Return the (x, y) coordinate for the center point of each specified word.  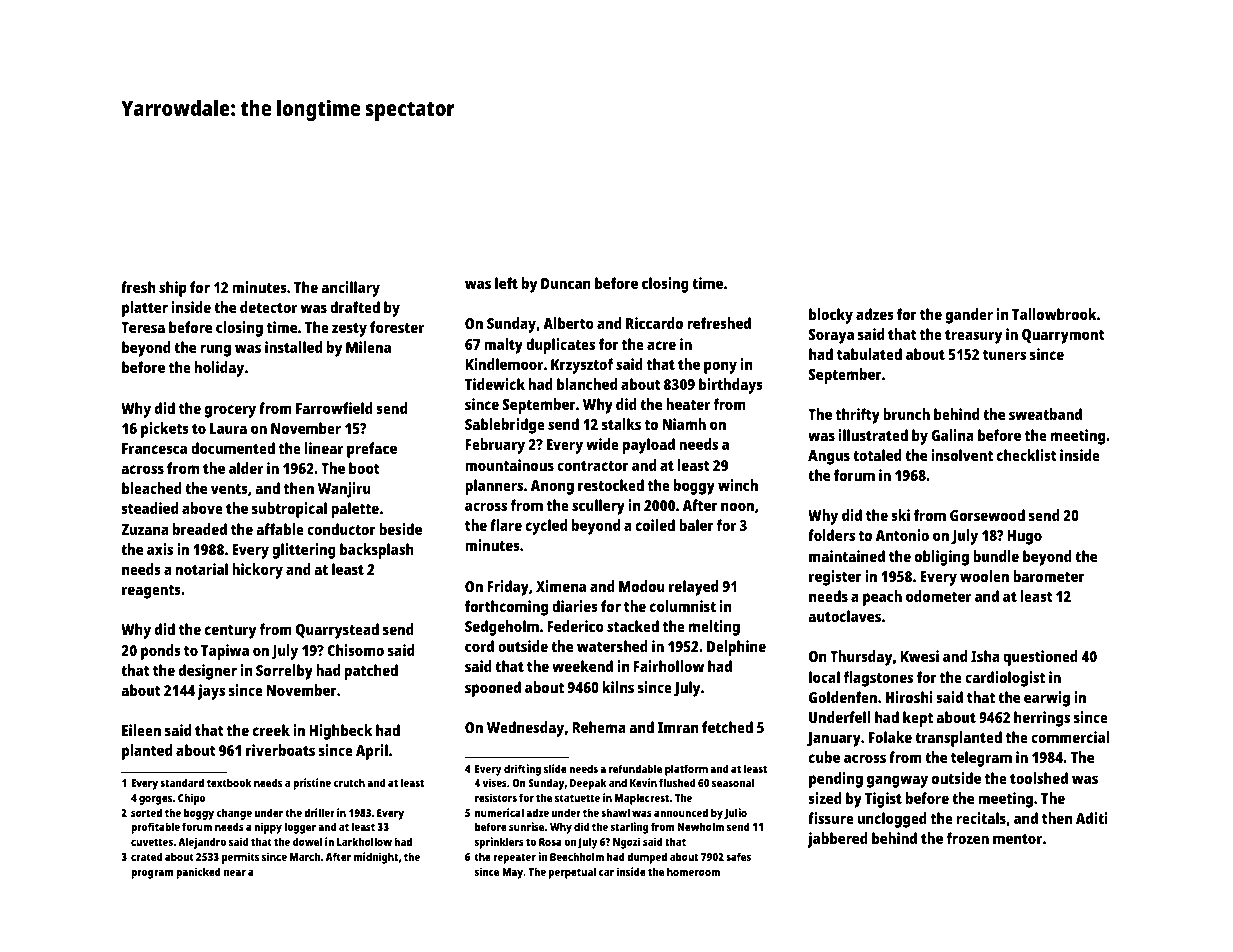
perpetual (572, 873)
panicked (198, 873)
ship (173, 289)
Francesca (154, 448)
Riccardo (654, 323)
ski (900, 515)
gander (969, 316)
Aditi (1092, 818)
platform (686, 770)
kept (918, 719)
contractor (593, 466)
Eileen (141, 730)
